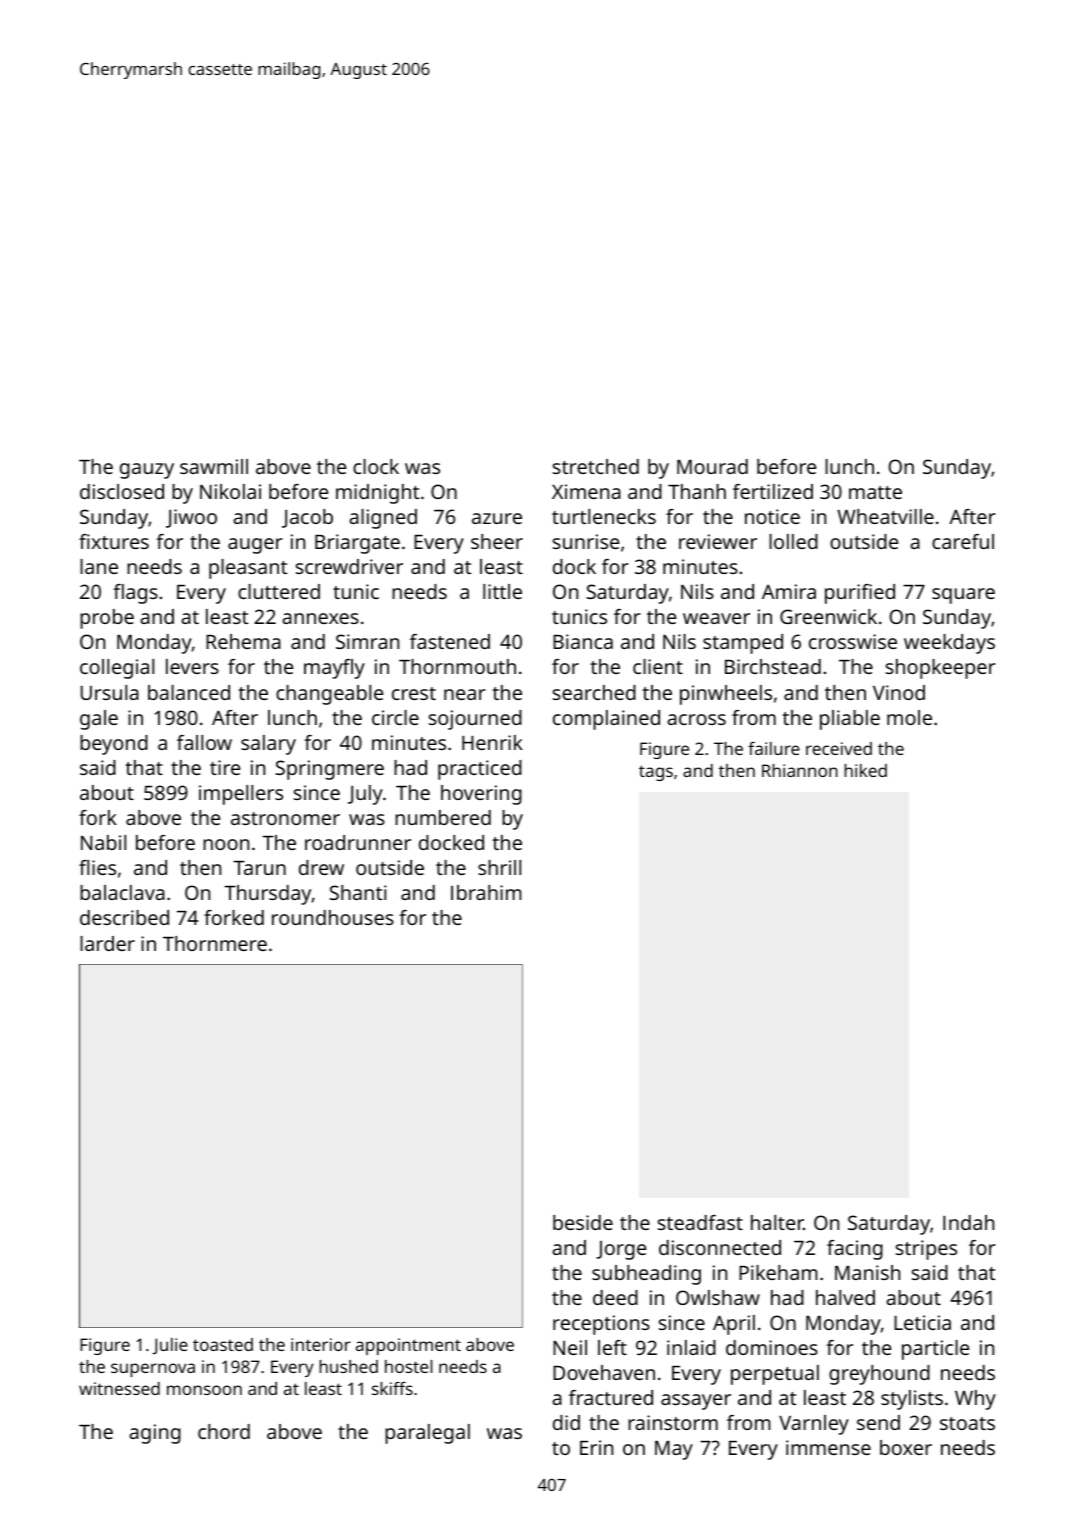  I want to click on lane, so click(99, 566).
